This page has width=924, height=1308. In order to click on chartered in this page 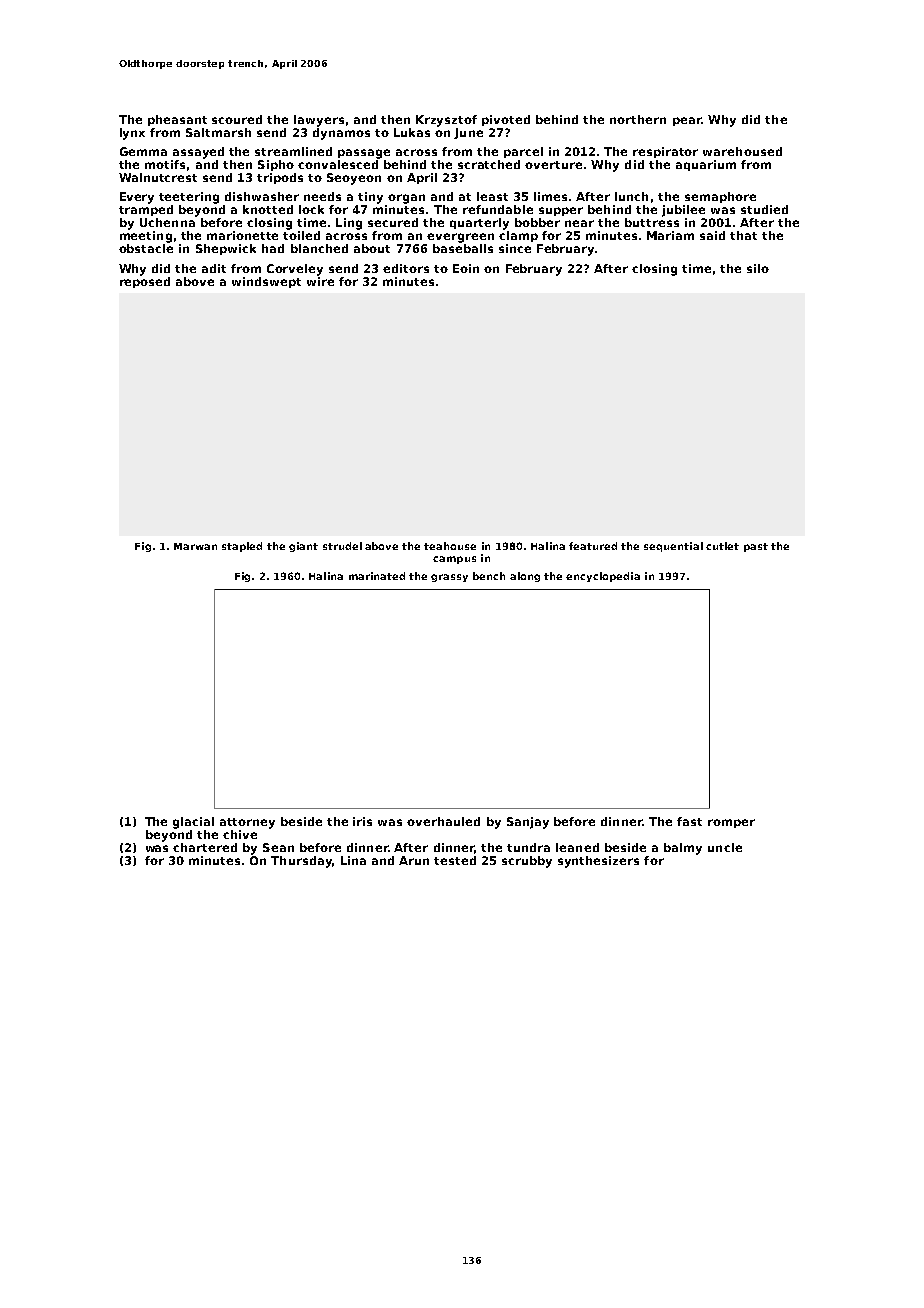, I will do `click(205, 847)`.
